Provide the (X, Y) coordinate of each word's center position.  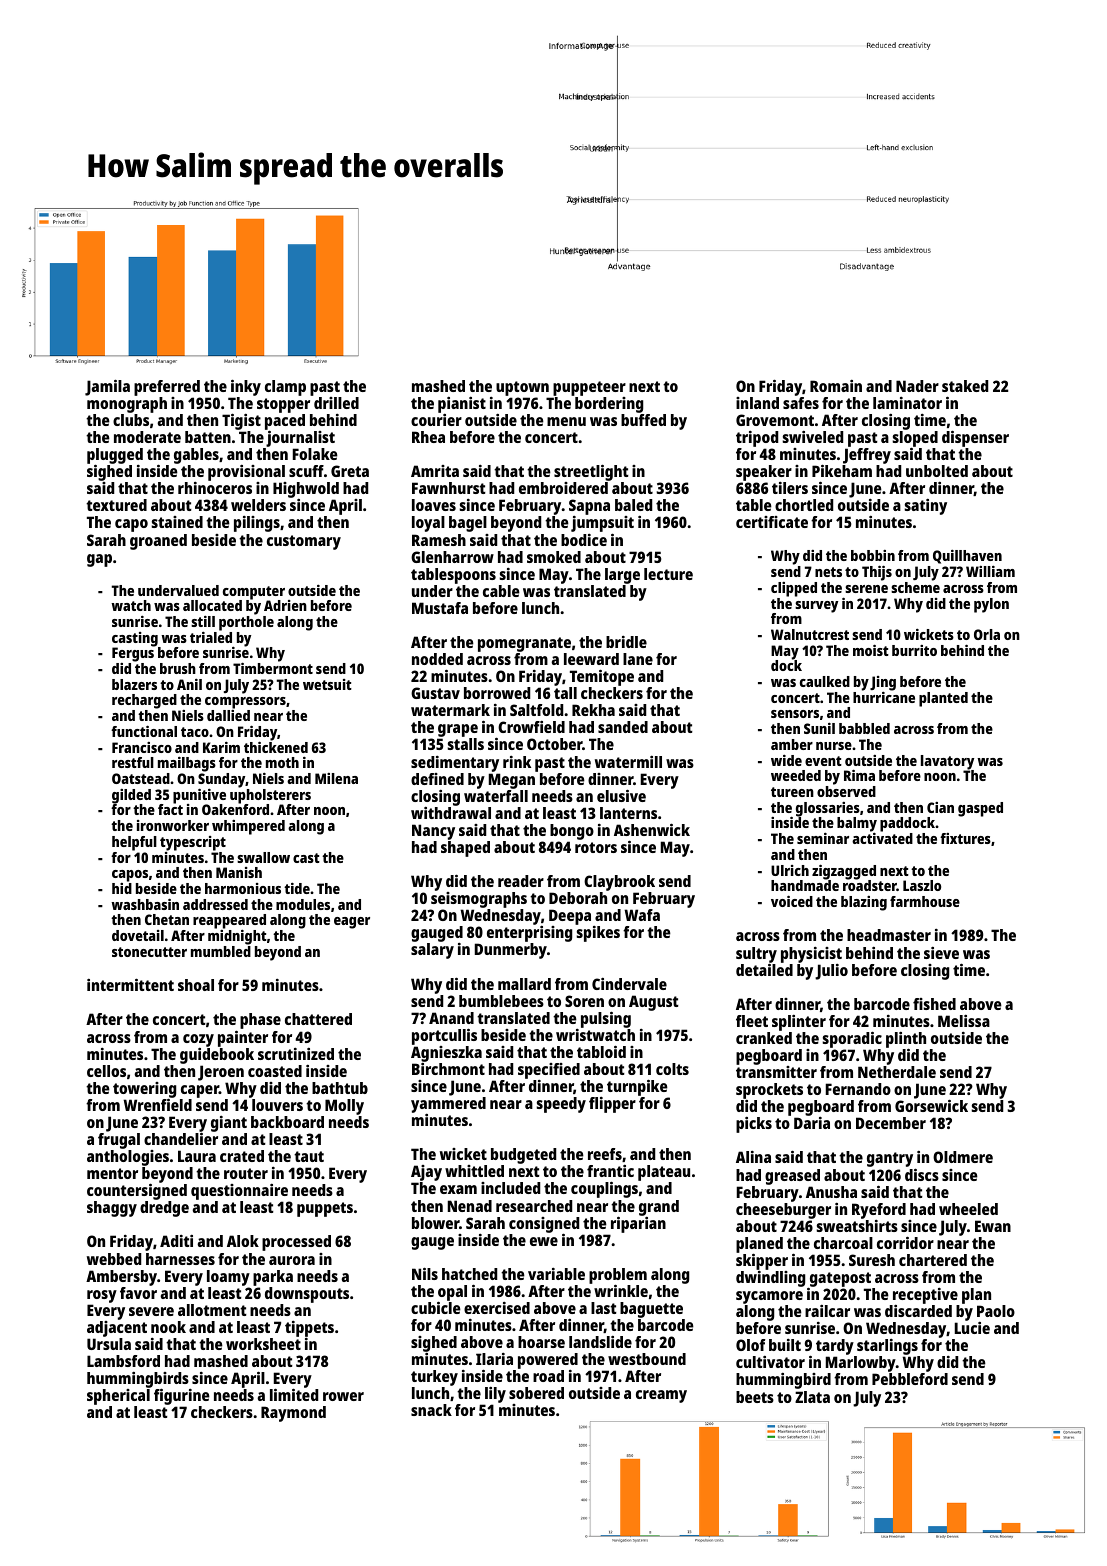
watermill (628, 762)
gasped (980, 809)
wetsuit (327, 684)
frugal (119, 1141)
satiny (925, 507)
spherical (118, 1397)
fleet (752, 1021)
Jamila (107, 388)
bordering (609, 405)
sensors (795, 714)
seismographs (479, 900)
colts (672, 1069)
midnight (237, 937)
